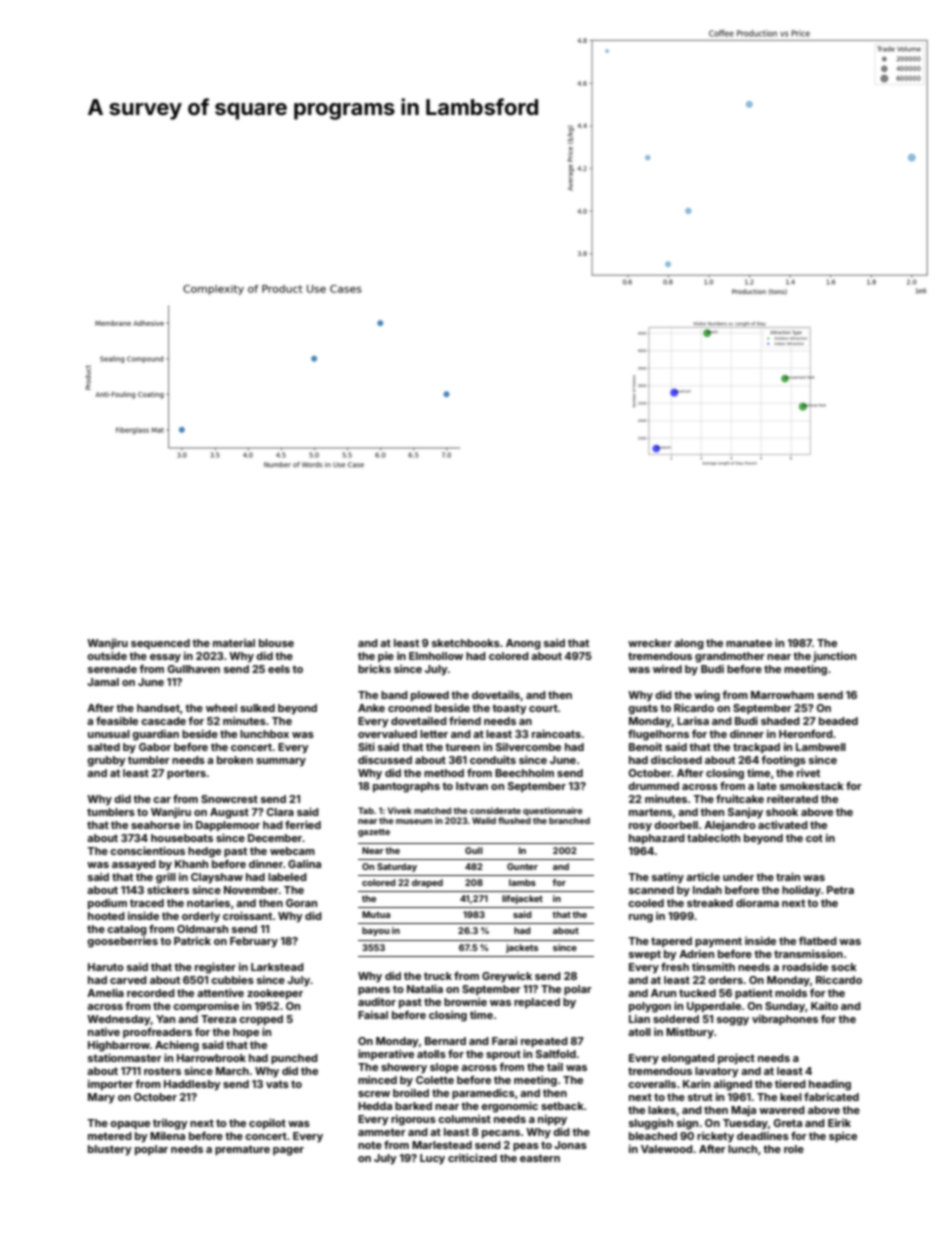 This image has width=952, height=1233. What do you see at coordinates (522, 866) in the image?
I see `Gunter` at bounding box center [522, 866].
